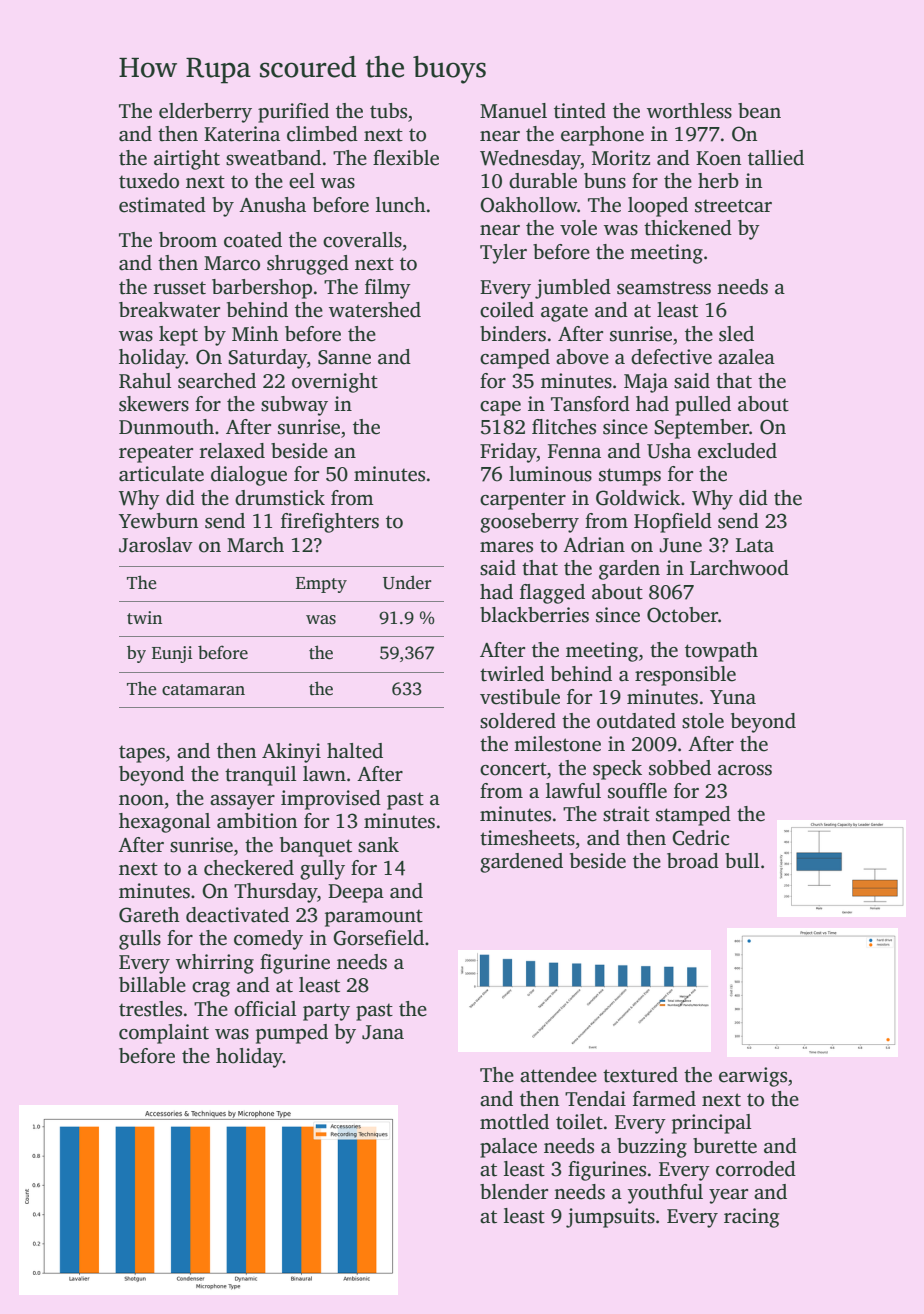 Image resolution: width=924 pixels, height=1314 pixels. What do you see at coordinates (523, 501) in the screenshot?
I see `carpenter` at bounding box center [523, 501].
